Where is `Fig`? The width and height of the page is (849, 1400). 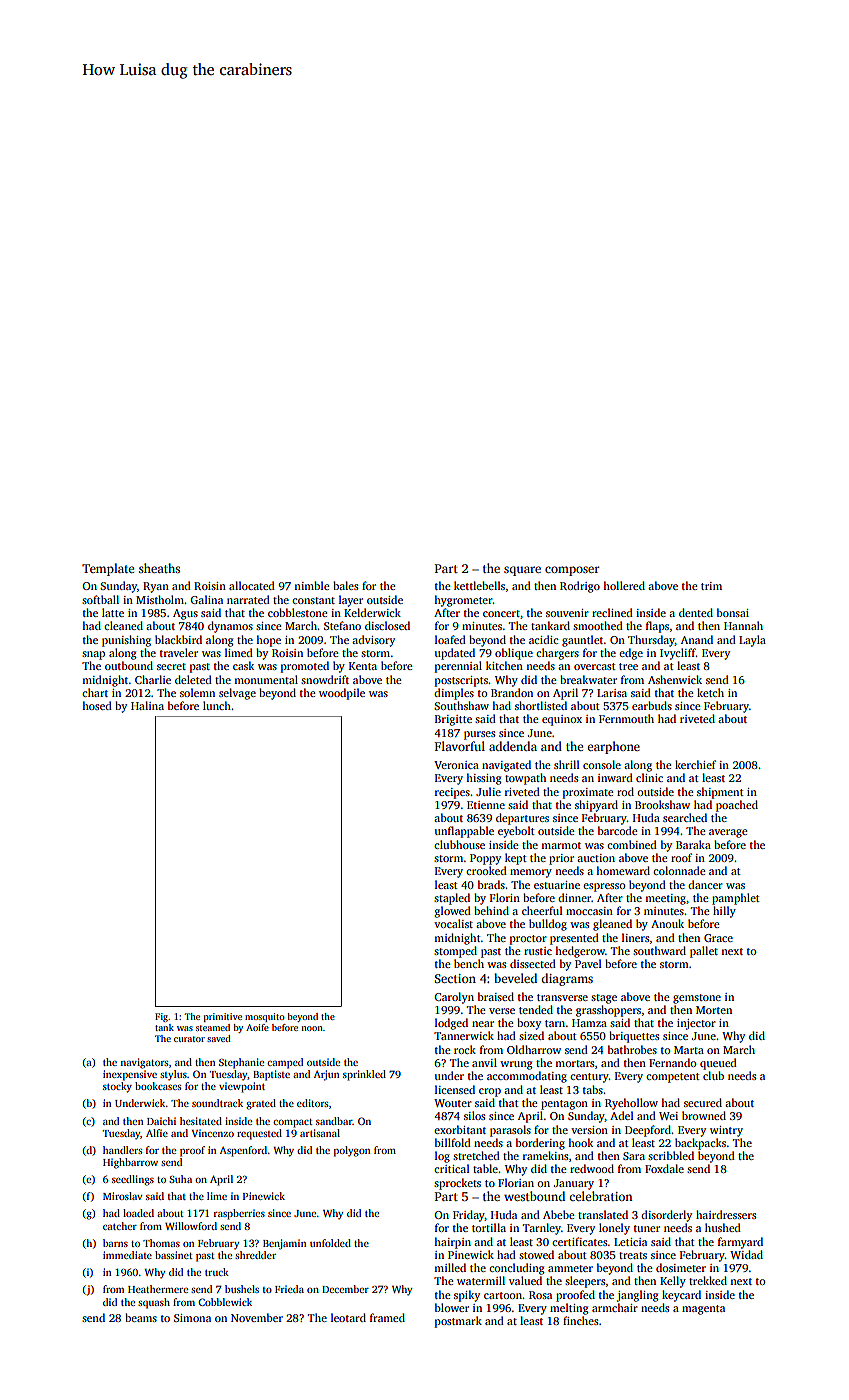
Fig is located at coordinates (162, 1017).
